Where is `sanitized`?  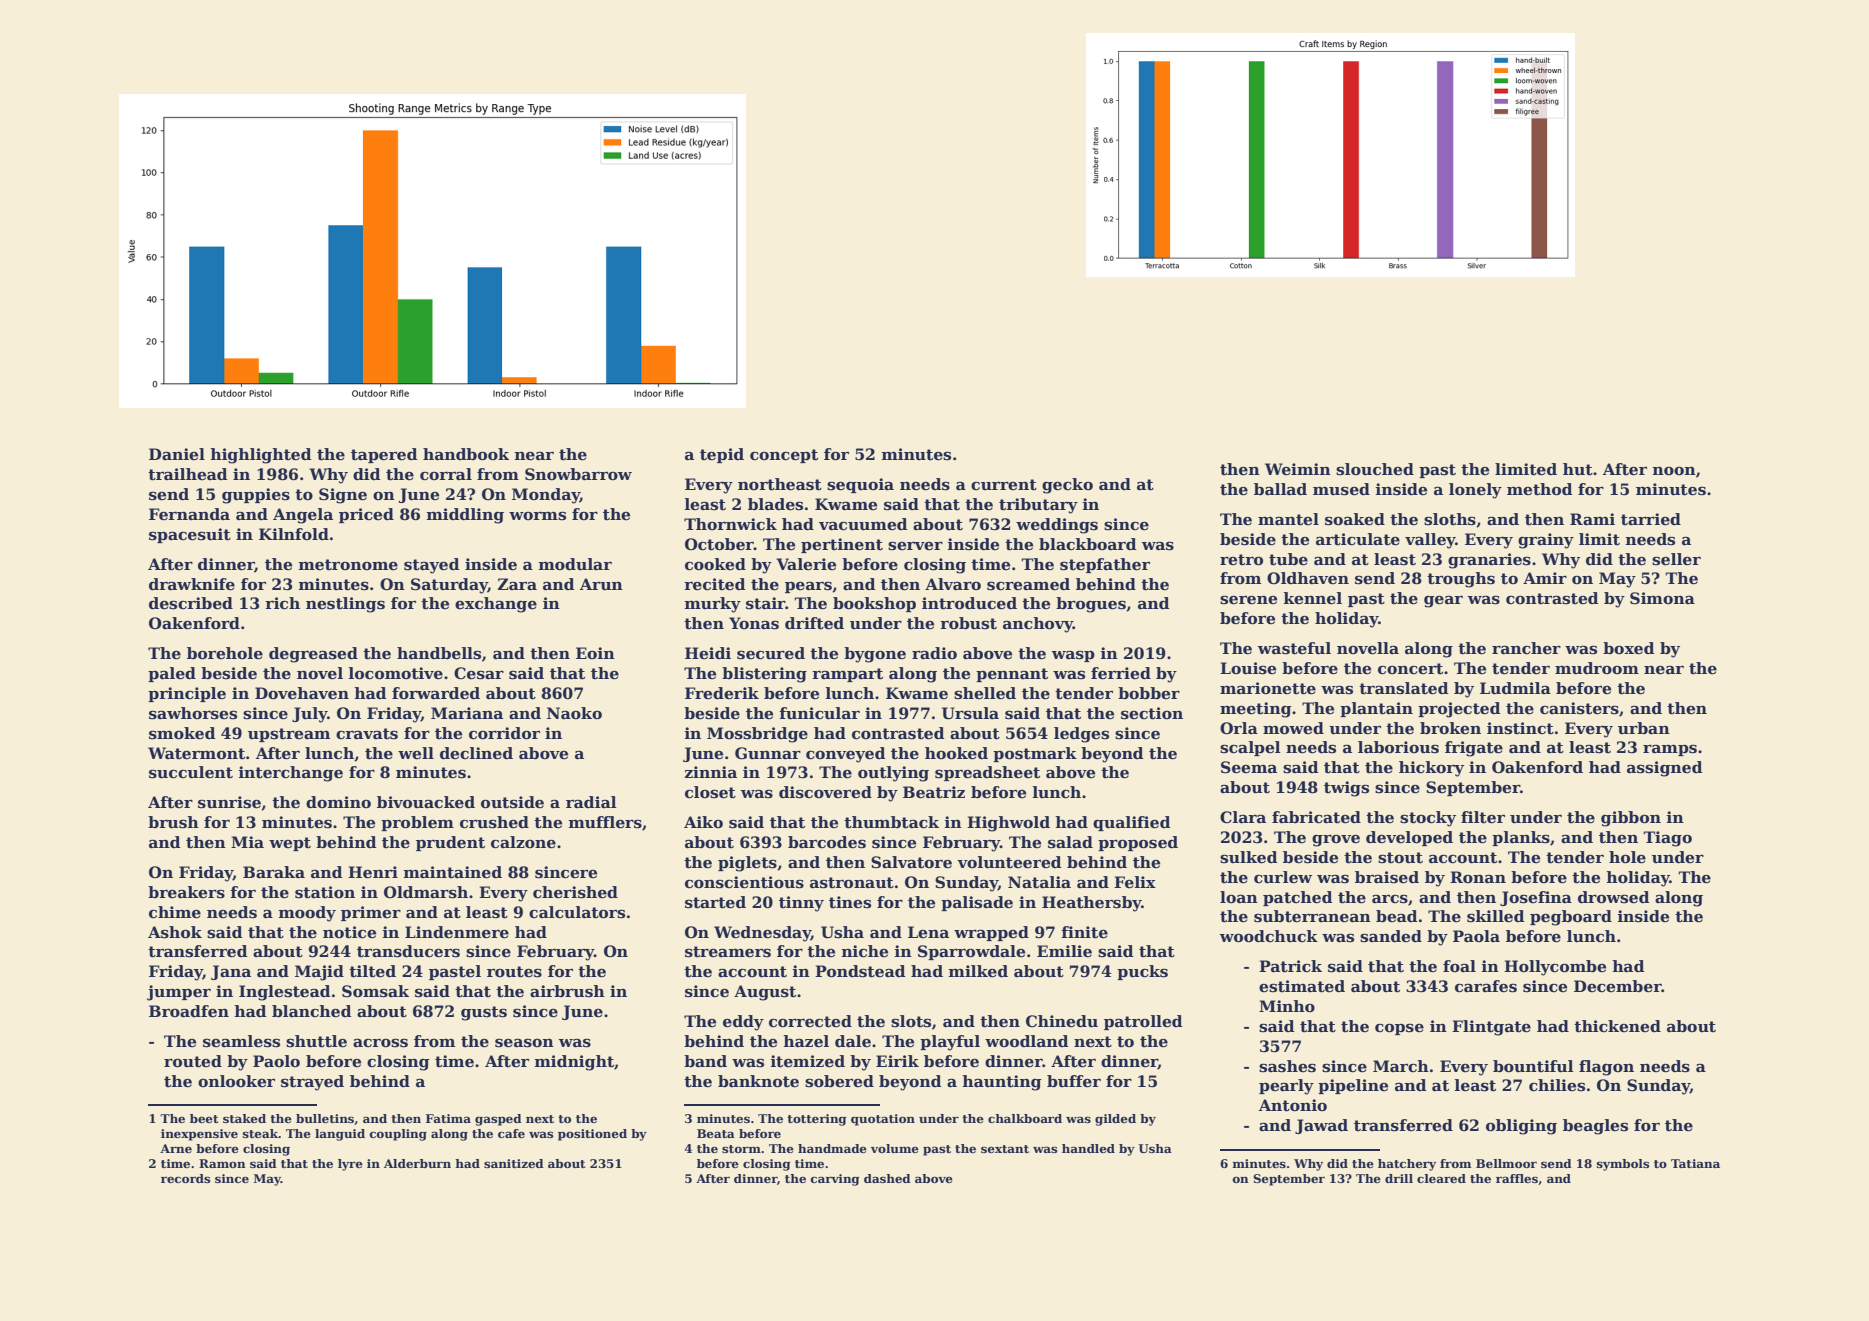 sanitized is located at coordinates (514, 1163).
